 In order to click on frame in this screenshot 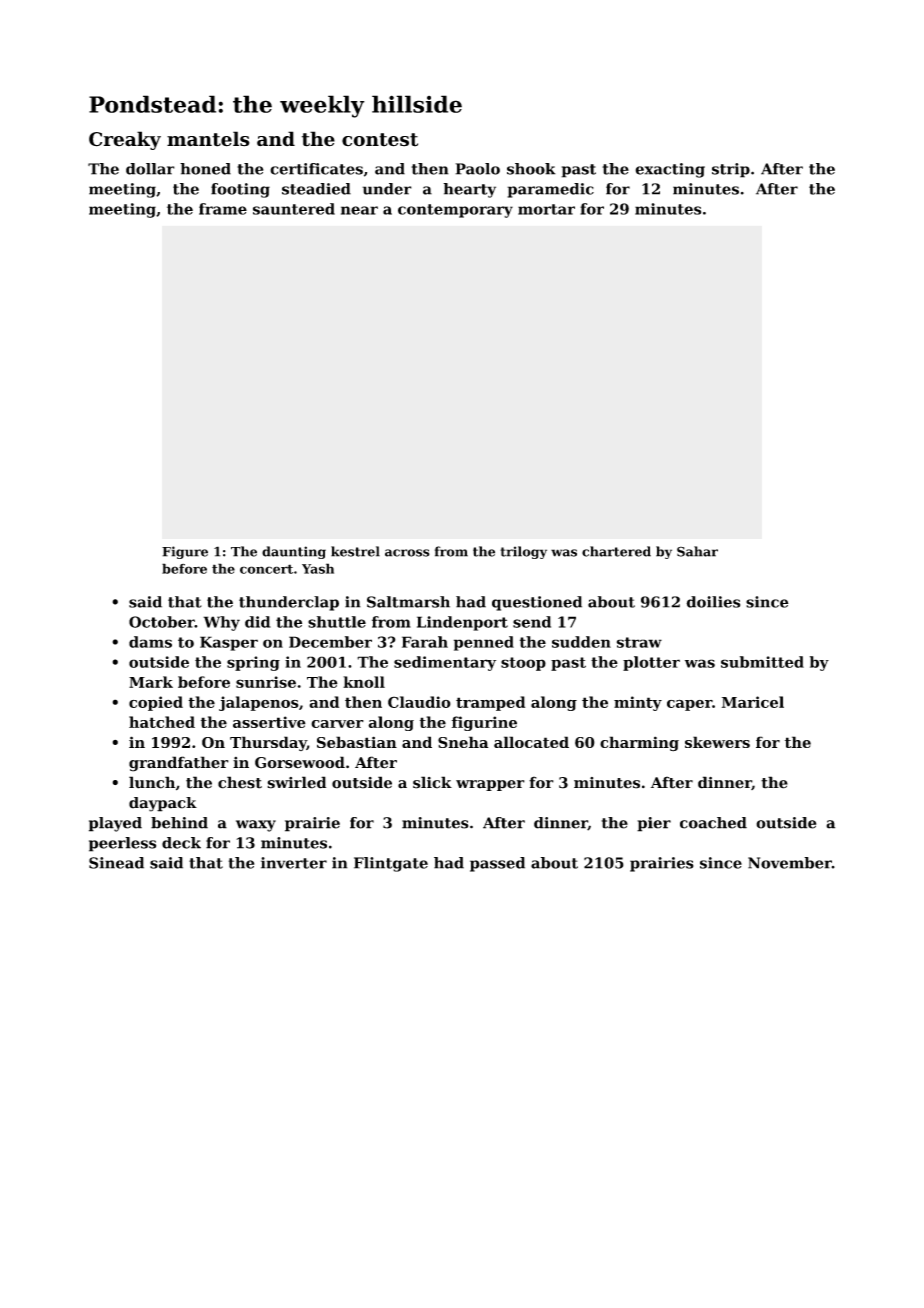, I will do `click(223, 209)`.
